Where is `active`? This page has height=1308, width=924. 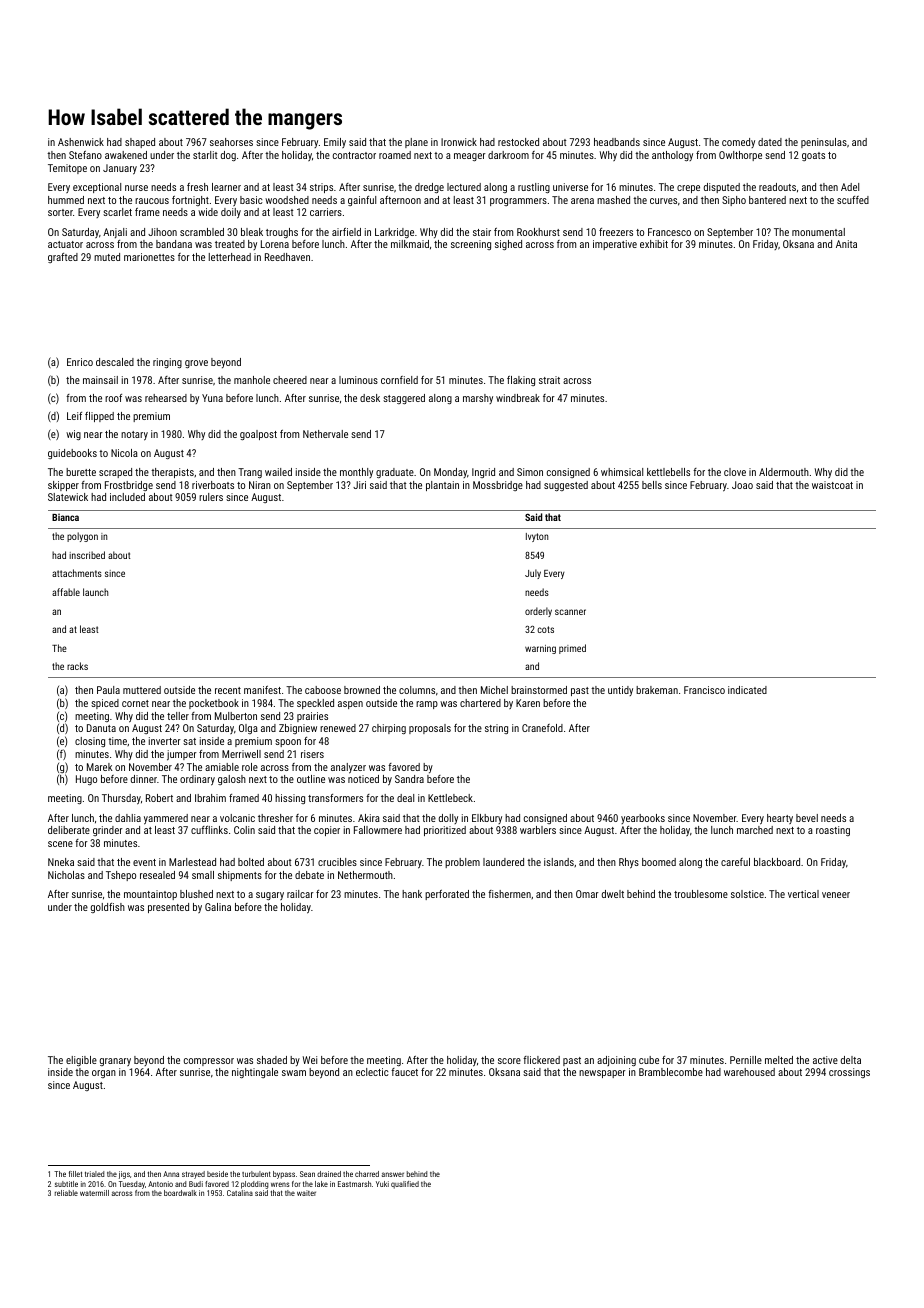 active is located at coordinates (825, 1060).
